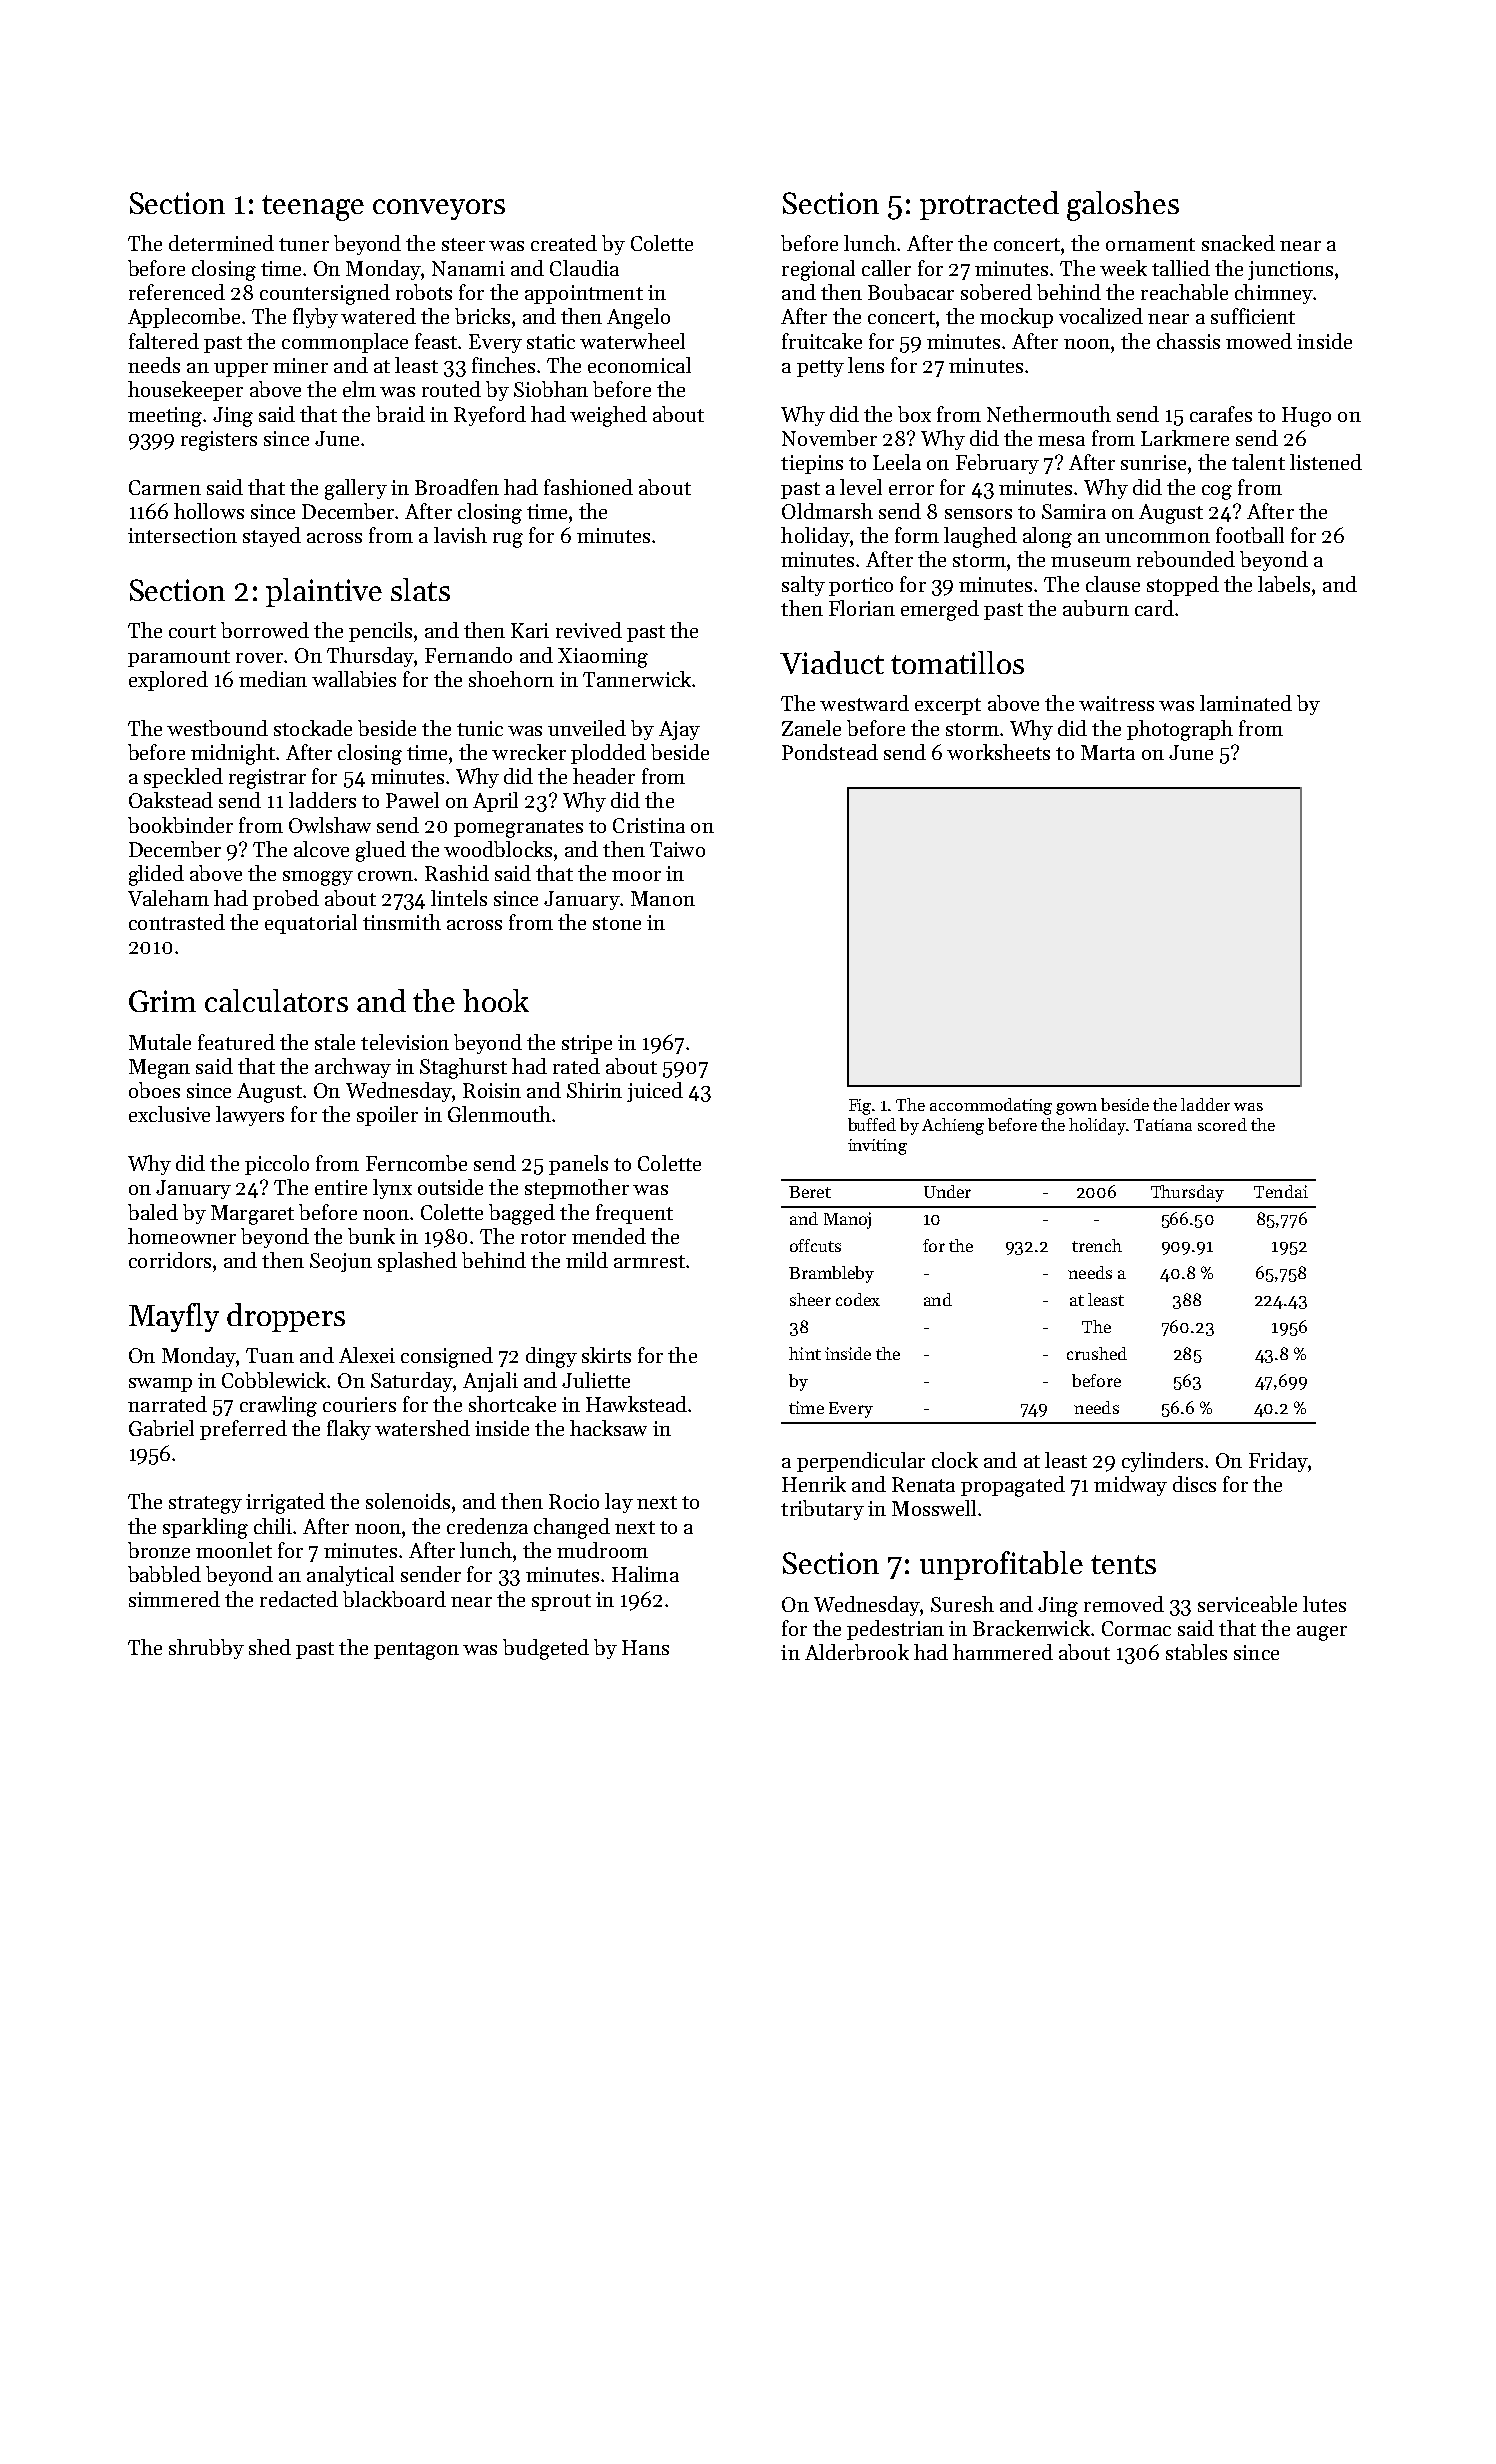  What do you see at coordinates (1163, 1125) in the page?
I see `Tatiana` at bounding box center [1163, 1125].
